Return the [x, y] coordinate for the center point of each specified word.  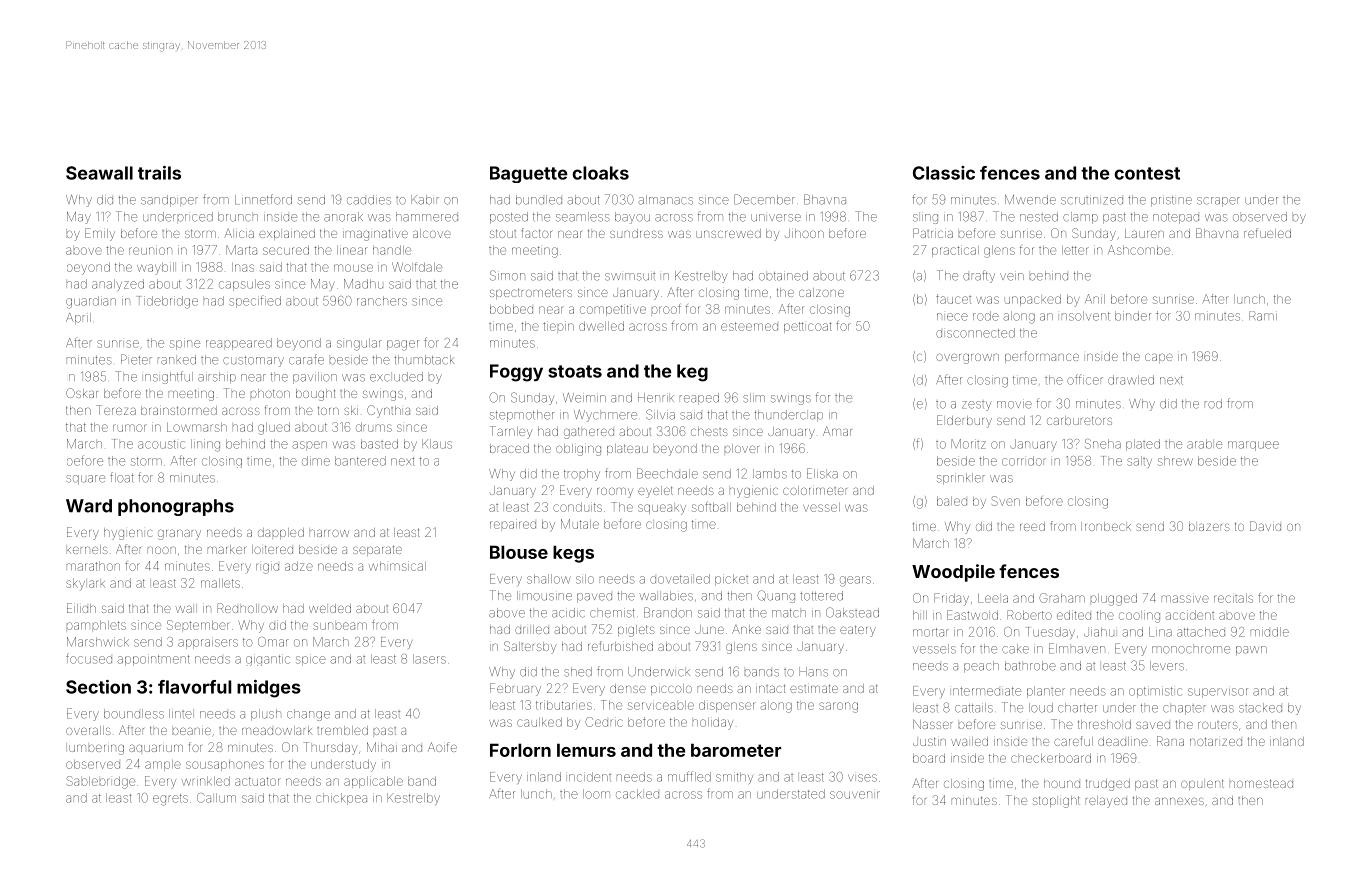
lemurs [586, 750]
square [85, 480]
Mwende [1030, 200]
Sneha [1103, 444]
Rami [1263, 316]
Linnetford [263, 199]
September [198, 625]
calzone [821, 292]
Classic [944, 173]
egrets [170, 800]
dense [628, 688]
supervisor [1218, 693]
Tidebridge [168, 302]
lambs [770, 474]
